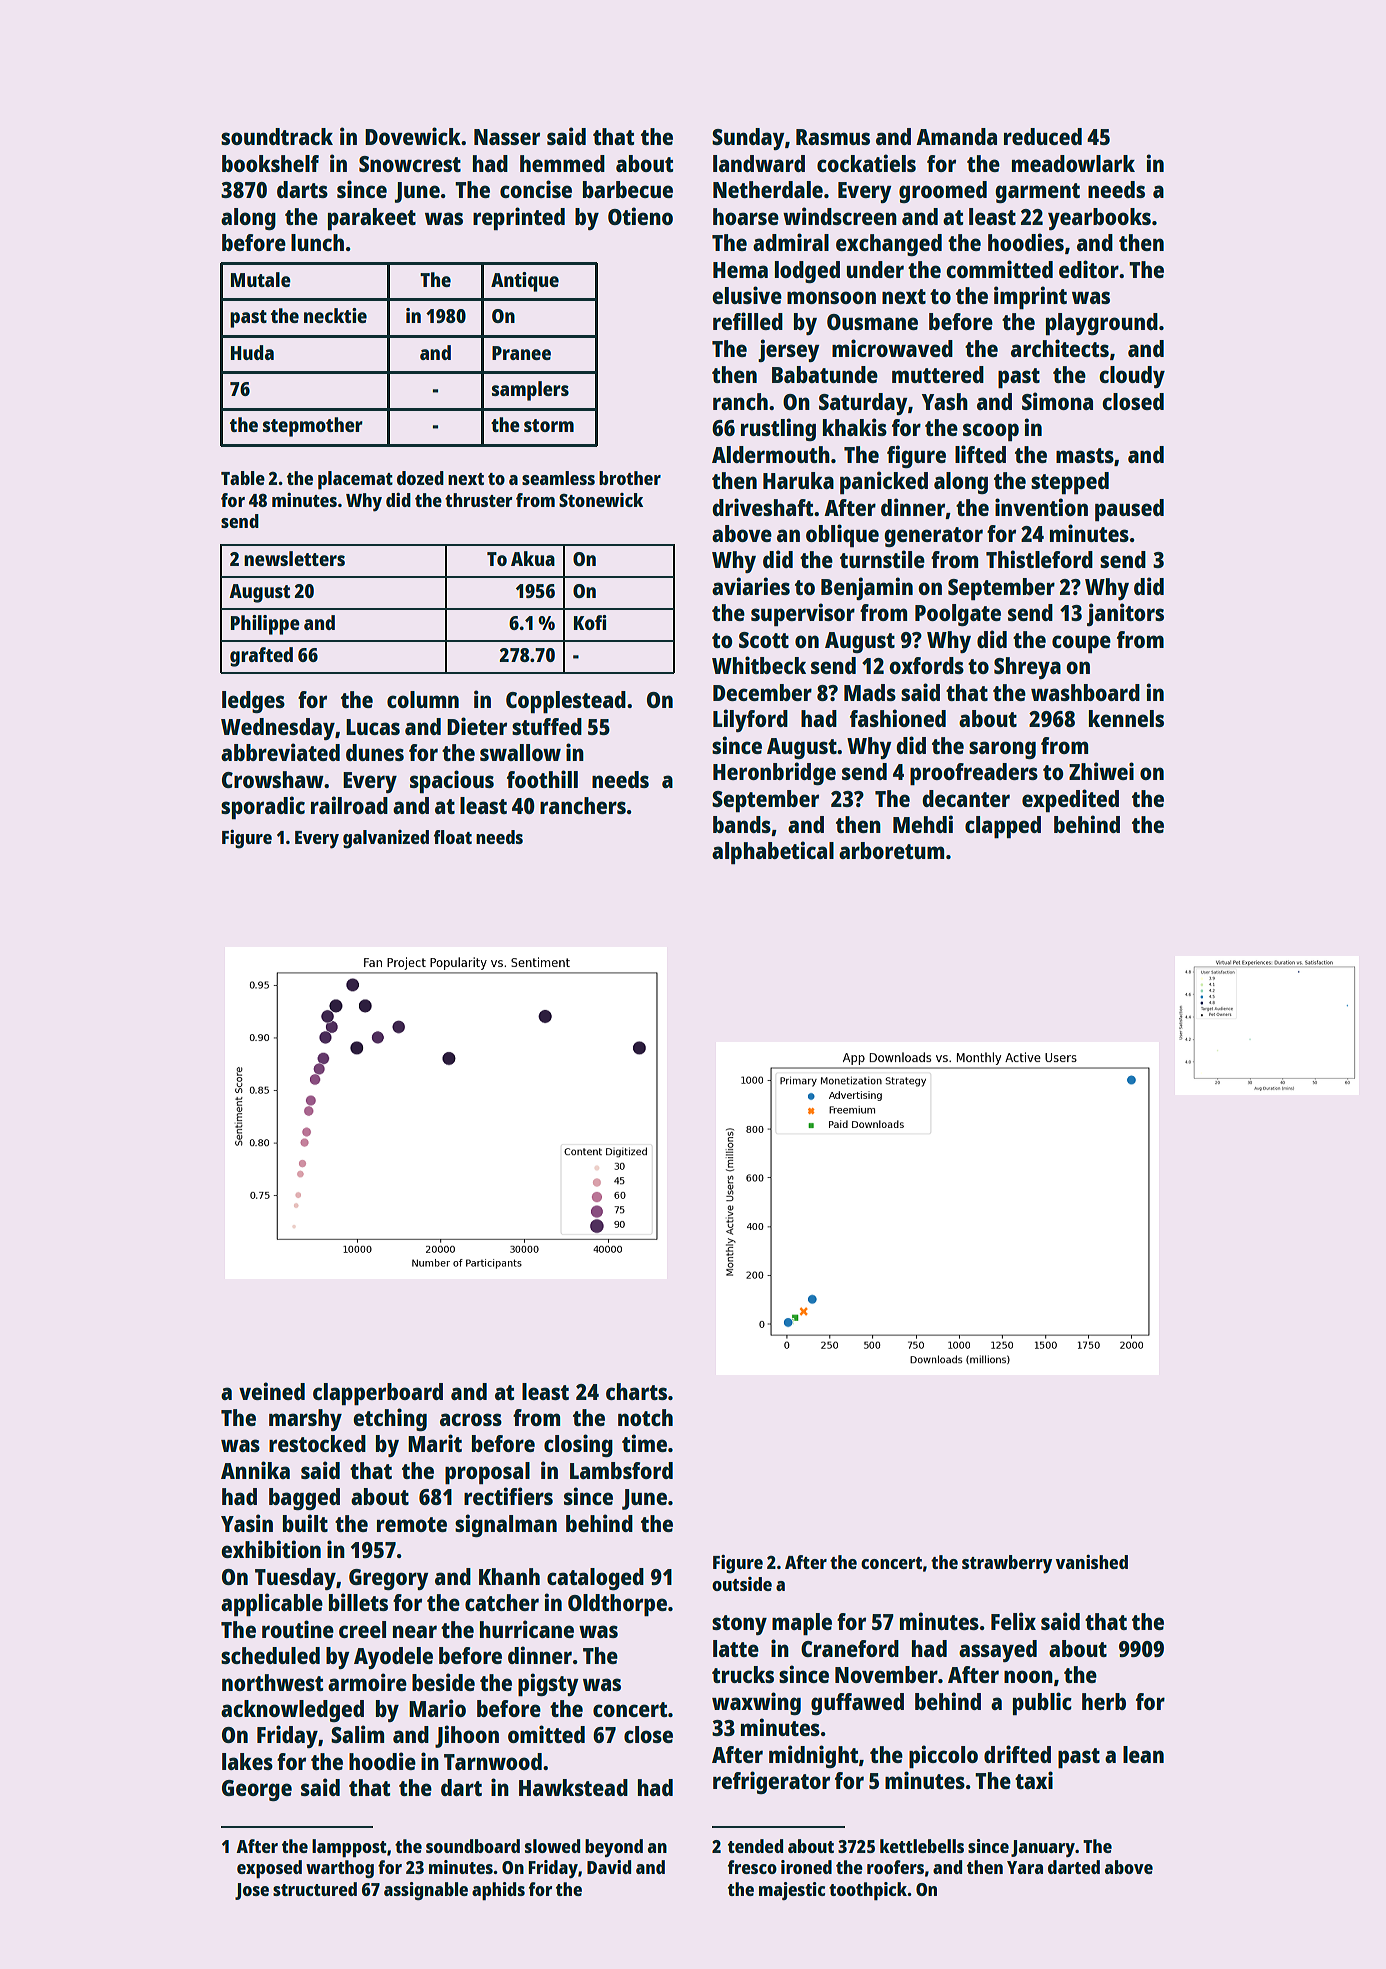 The height and width of the image is (1969, 1386). What do you see at coordinates (956, 136) in the image?
I see `Amanda` at bounding box center [956, 136].
